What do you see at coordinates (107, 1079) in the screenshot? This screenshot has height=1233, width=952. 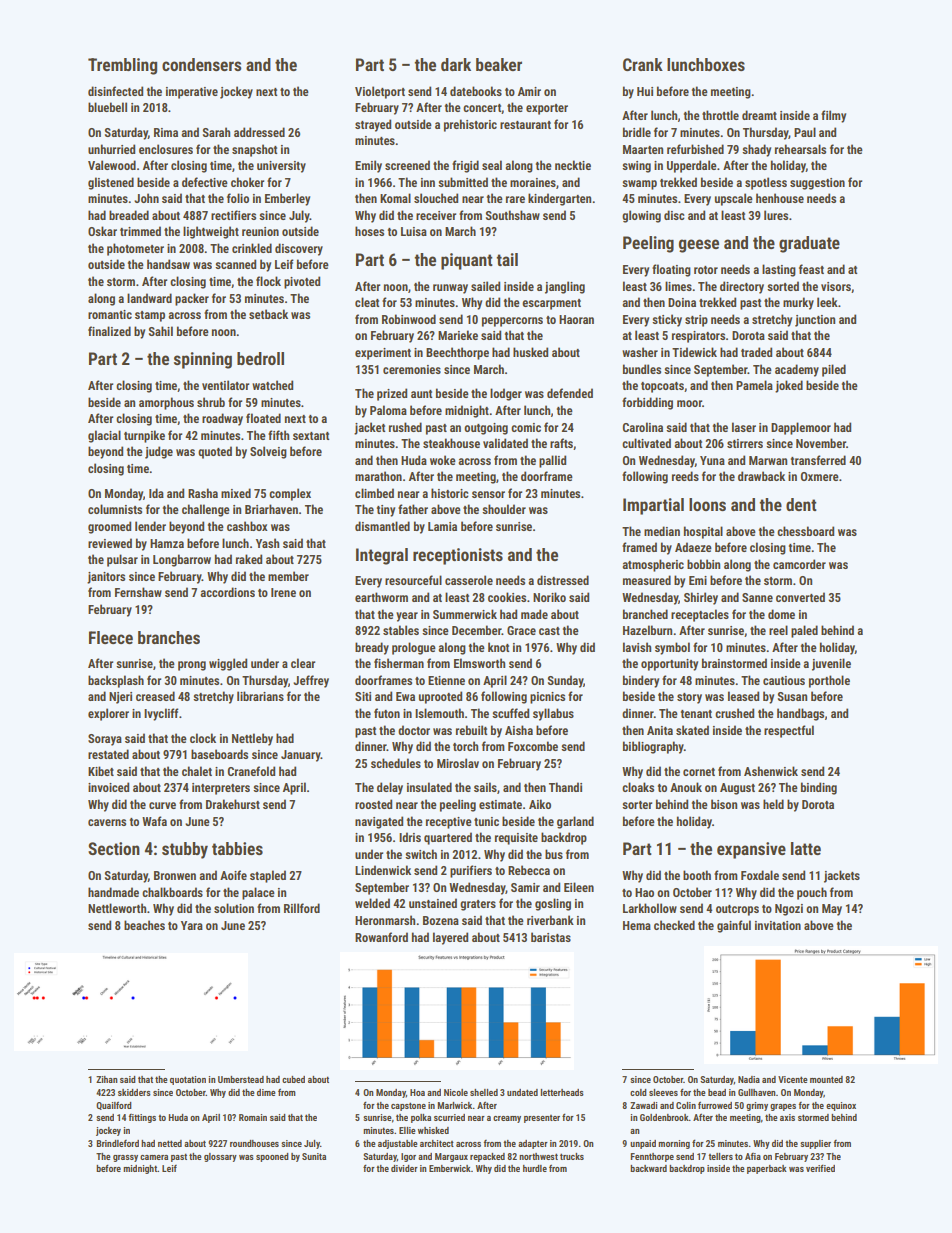 I see `Zihan` at bounding box center [107, 1079].
